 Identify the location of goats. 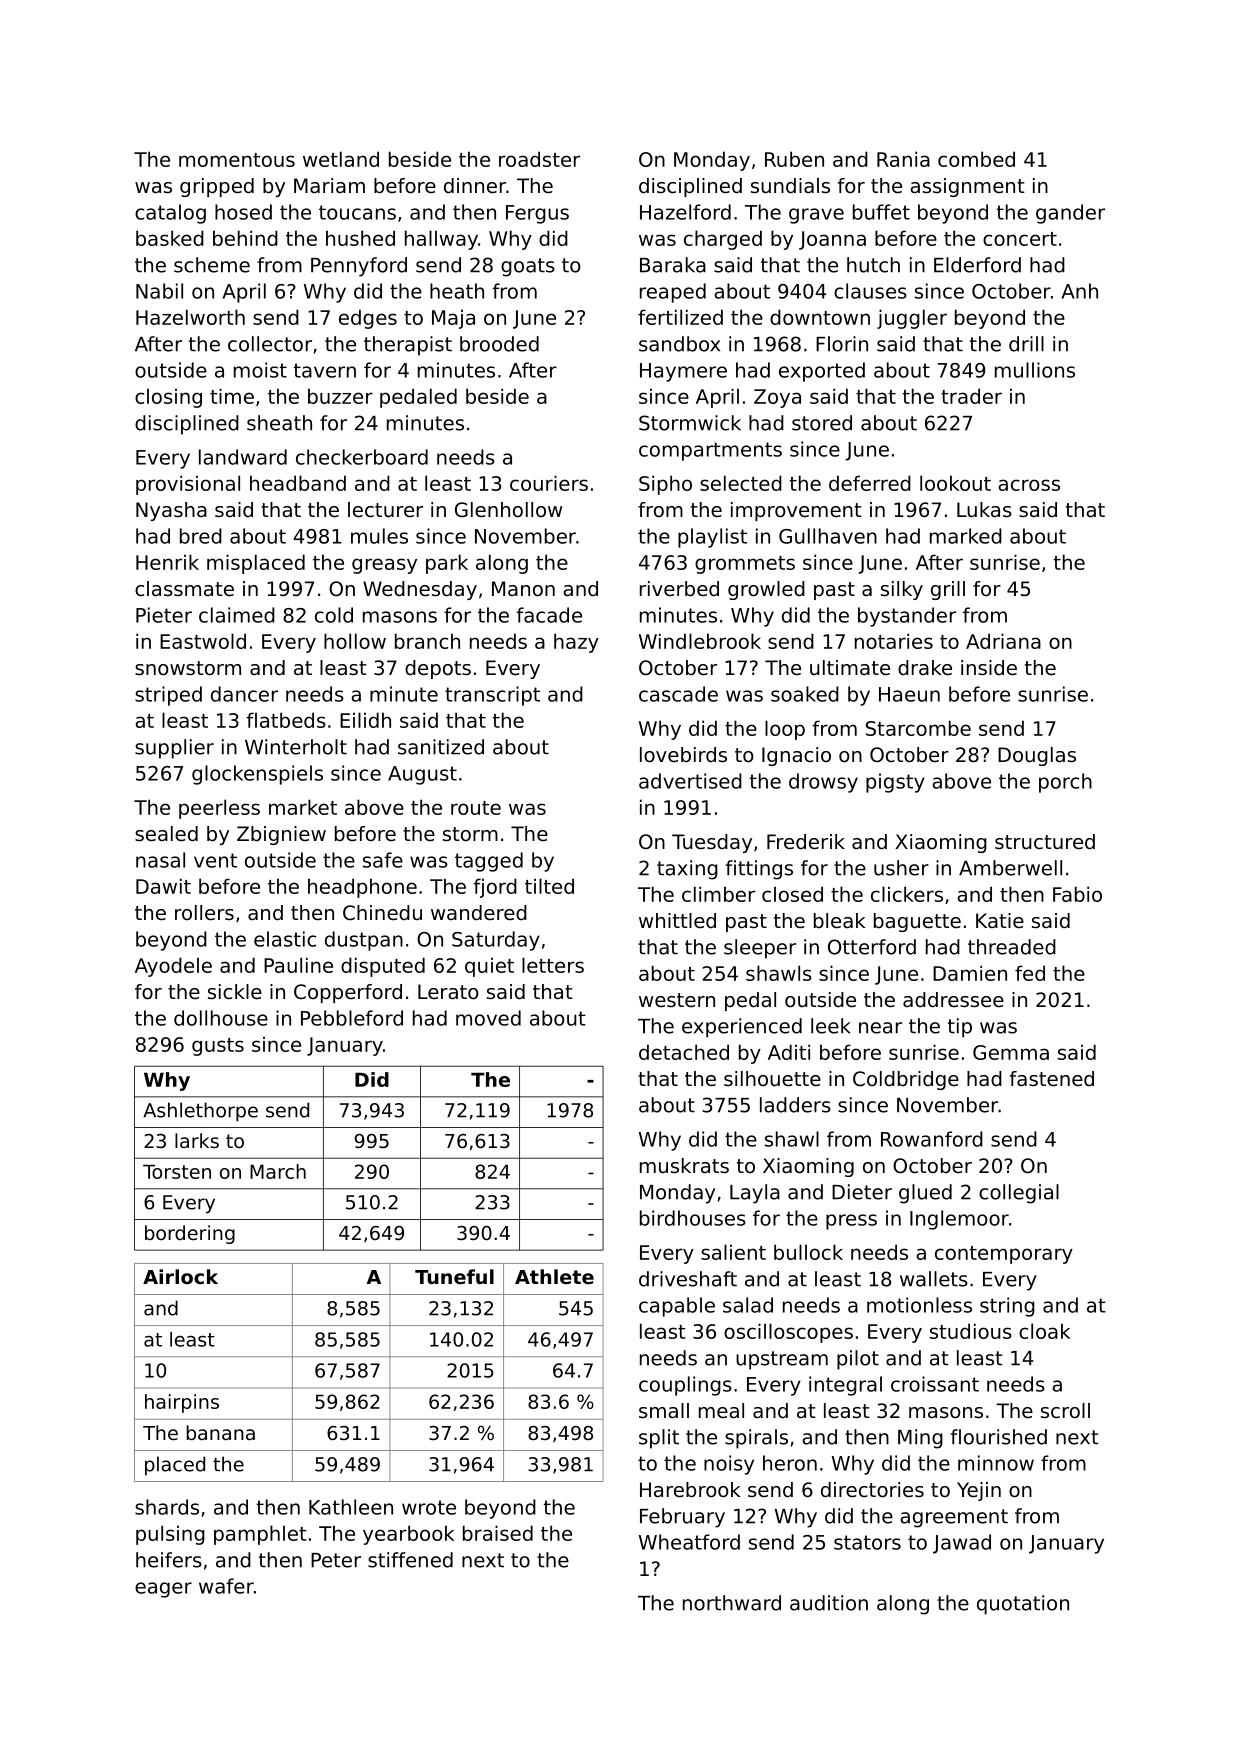
(528, 267).
